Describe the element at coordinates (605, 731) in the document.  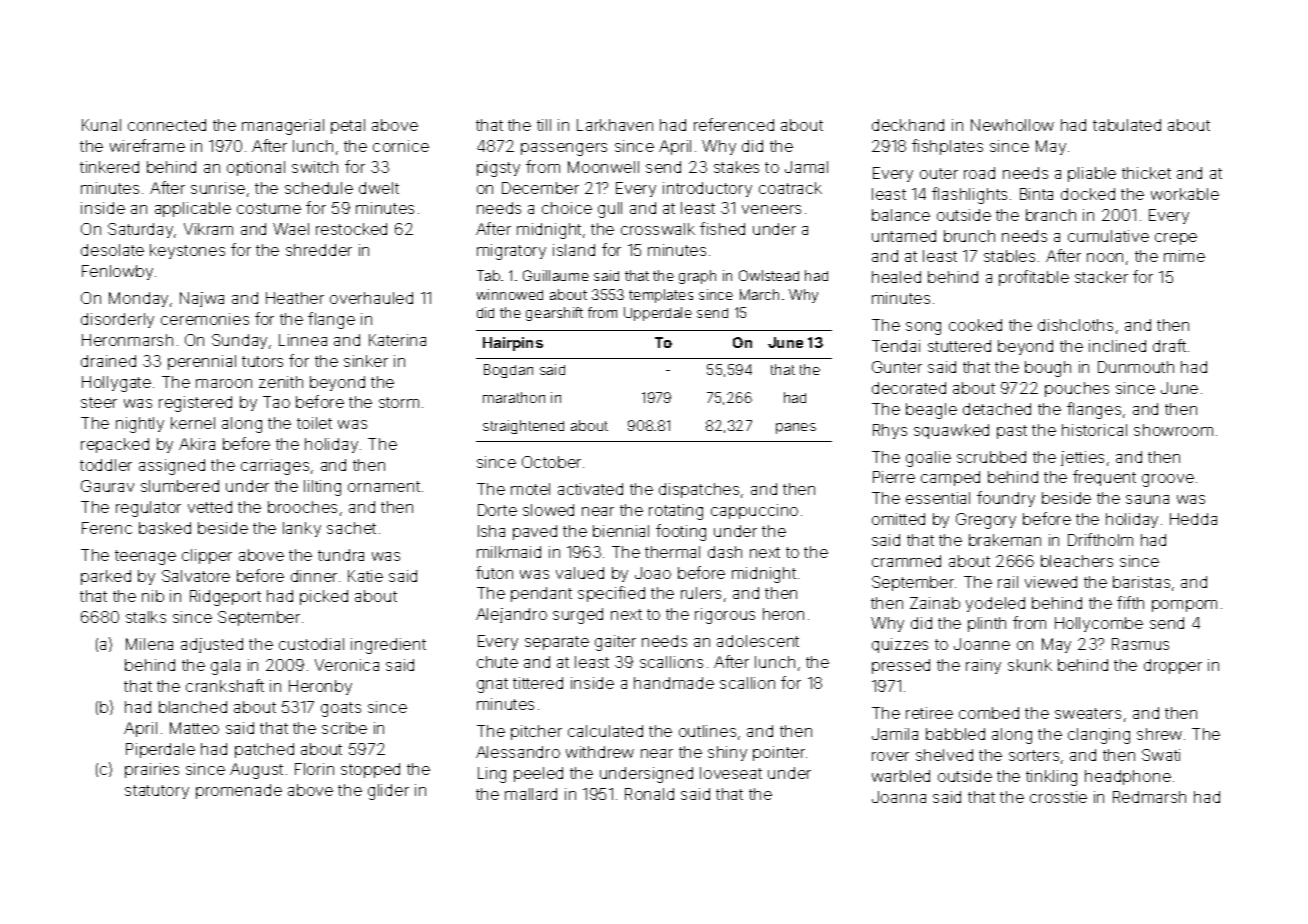
I see `calculated` at that location.
